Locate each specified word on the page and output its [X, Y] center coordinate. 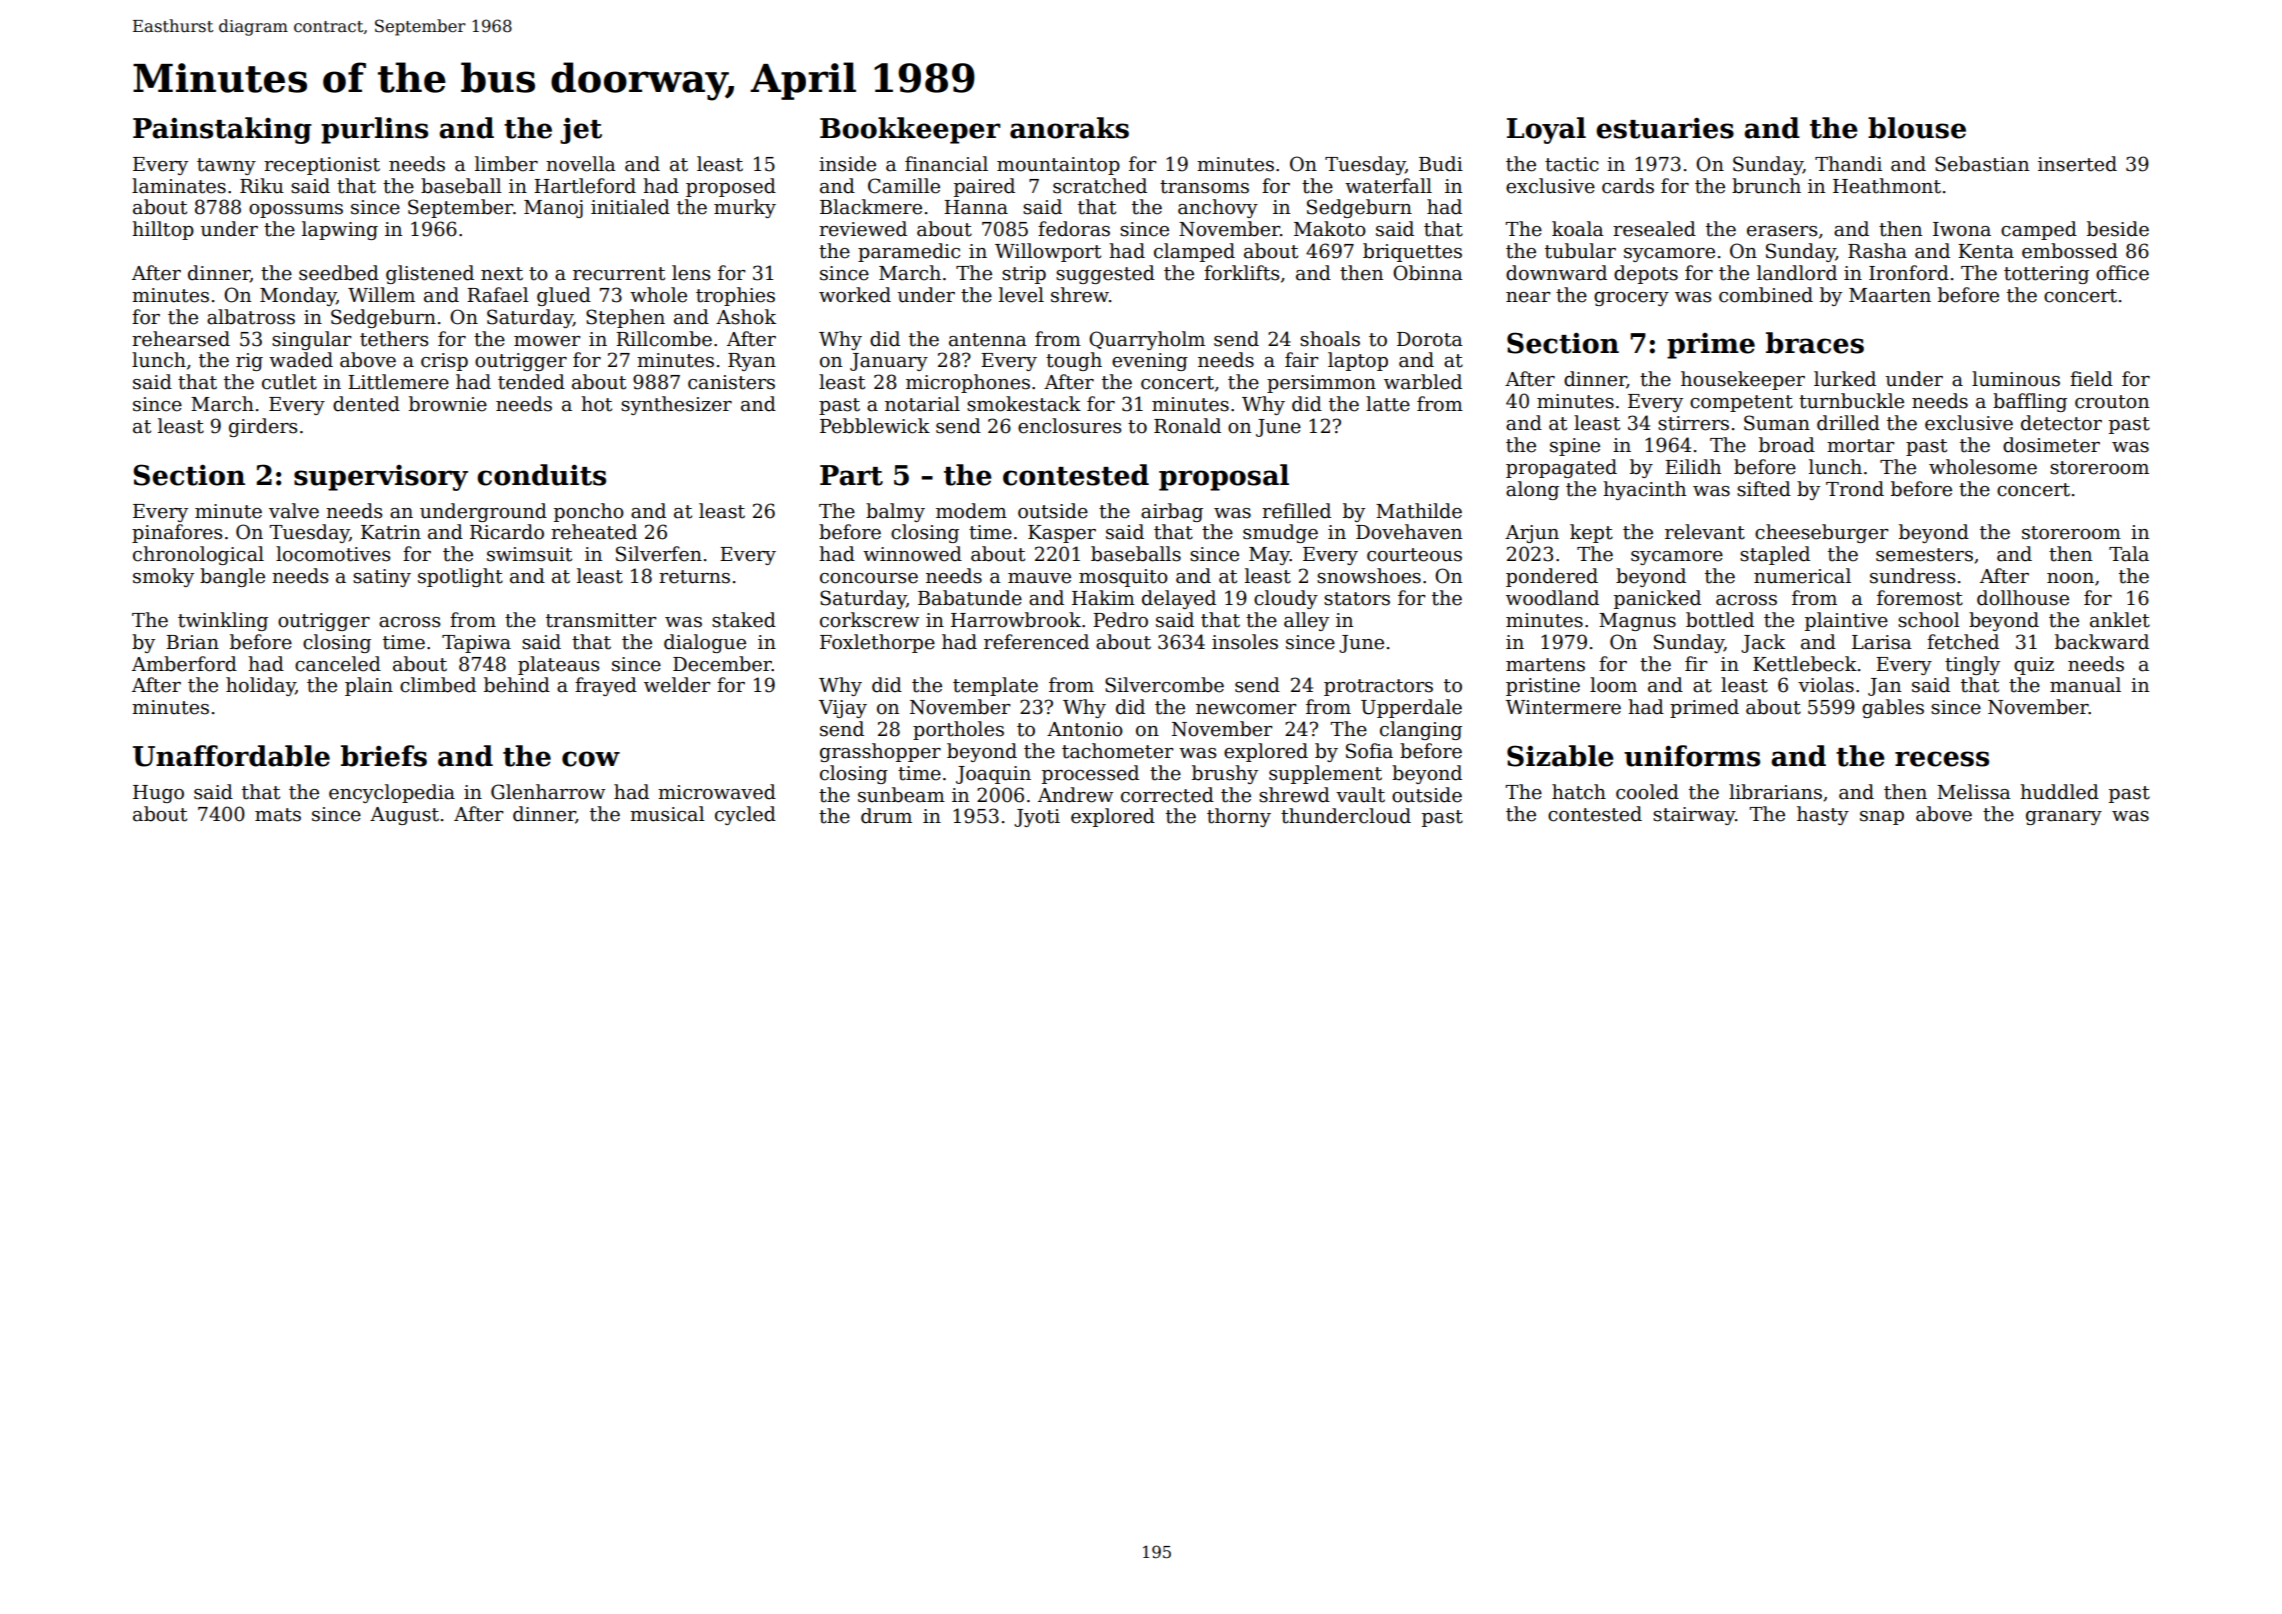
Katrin [391, 532]
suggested [1105, 274]
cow [591, 759]
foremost [1920, 598]
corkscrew [869, 620]
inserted [2077, 164]
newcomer [1246, 709]
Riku [262, 186]
